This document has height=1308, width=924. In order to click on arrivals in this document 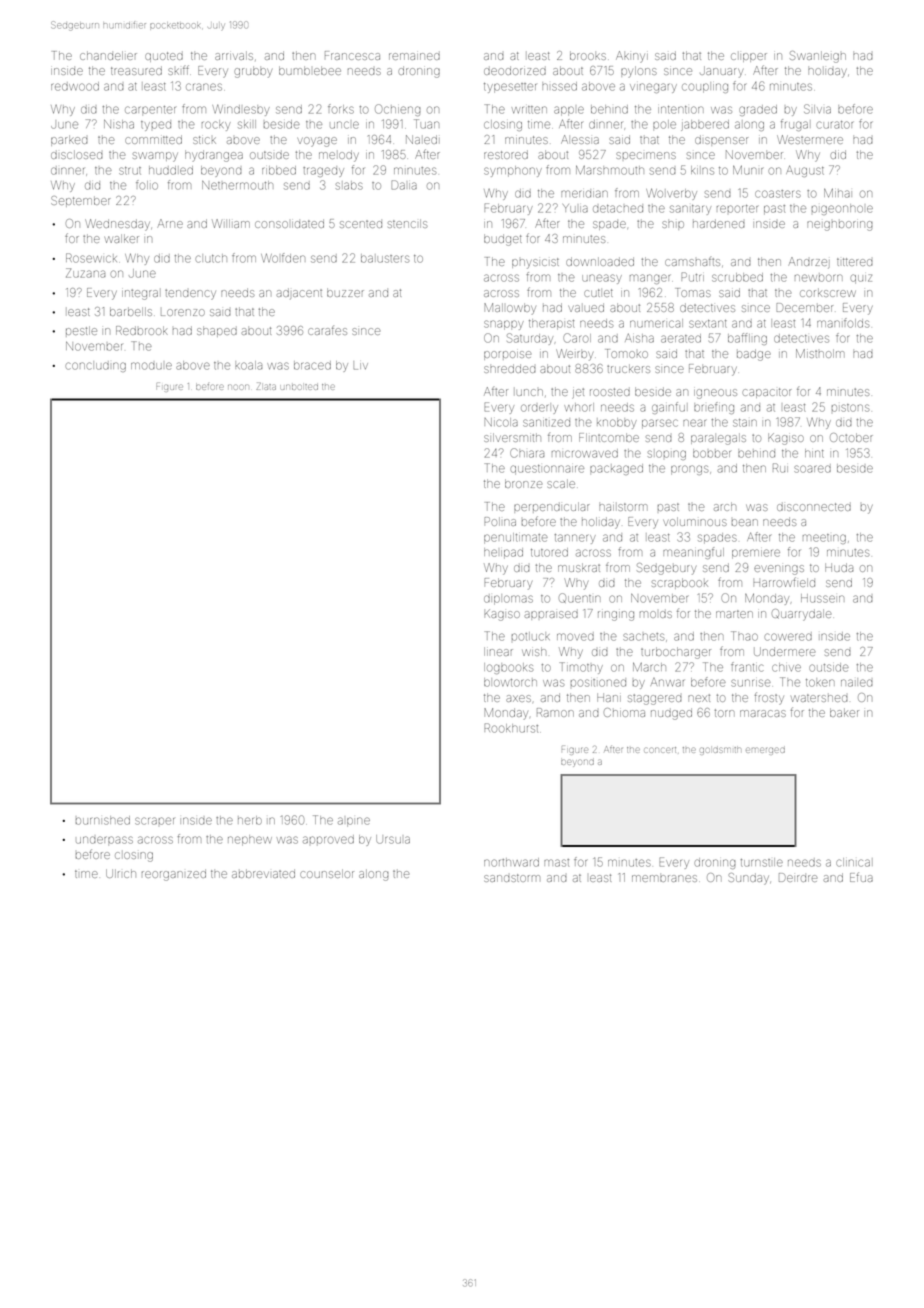, I will do `click(234, 55)`.
